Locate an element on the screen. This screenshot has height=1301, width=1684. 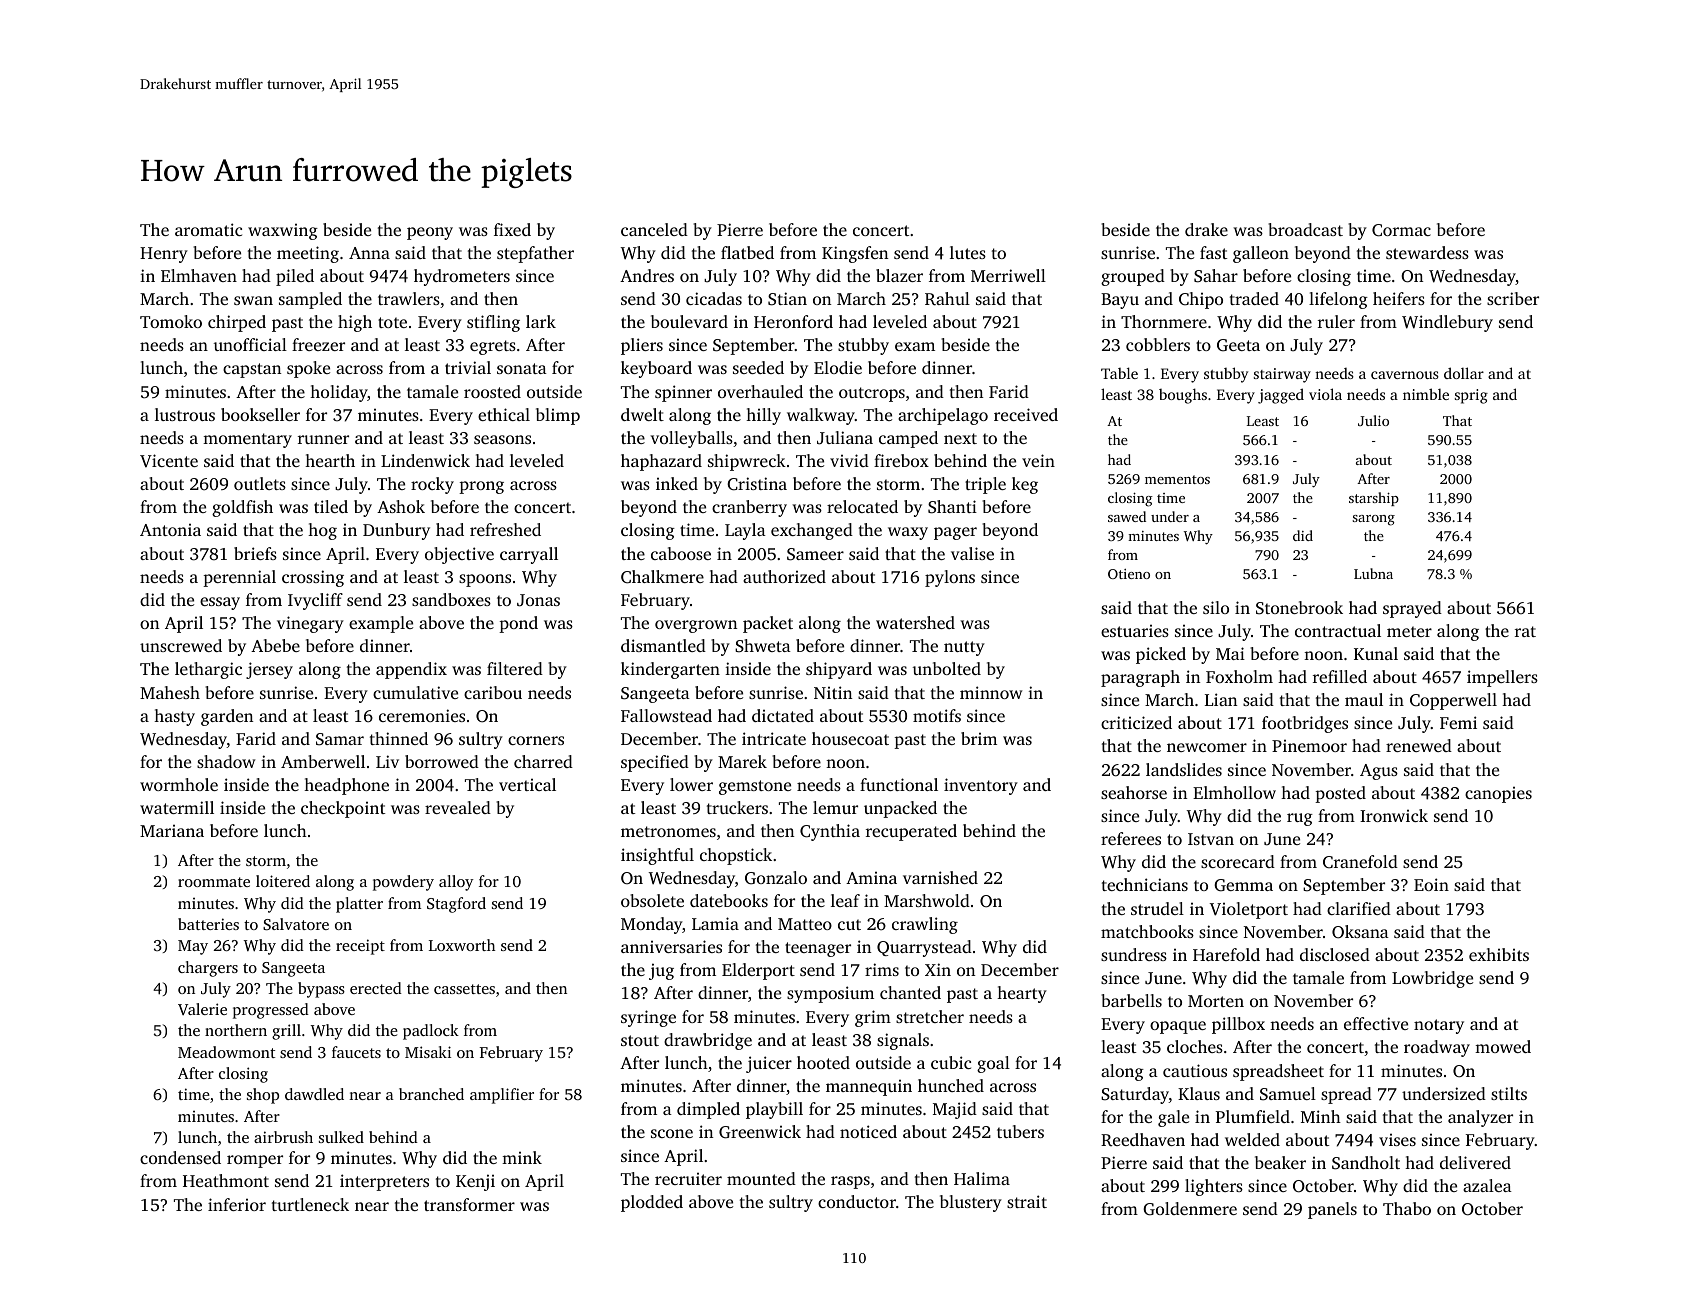
shadow is located at coordinates (226, 761).
